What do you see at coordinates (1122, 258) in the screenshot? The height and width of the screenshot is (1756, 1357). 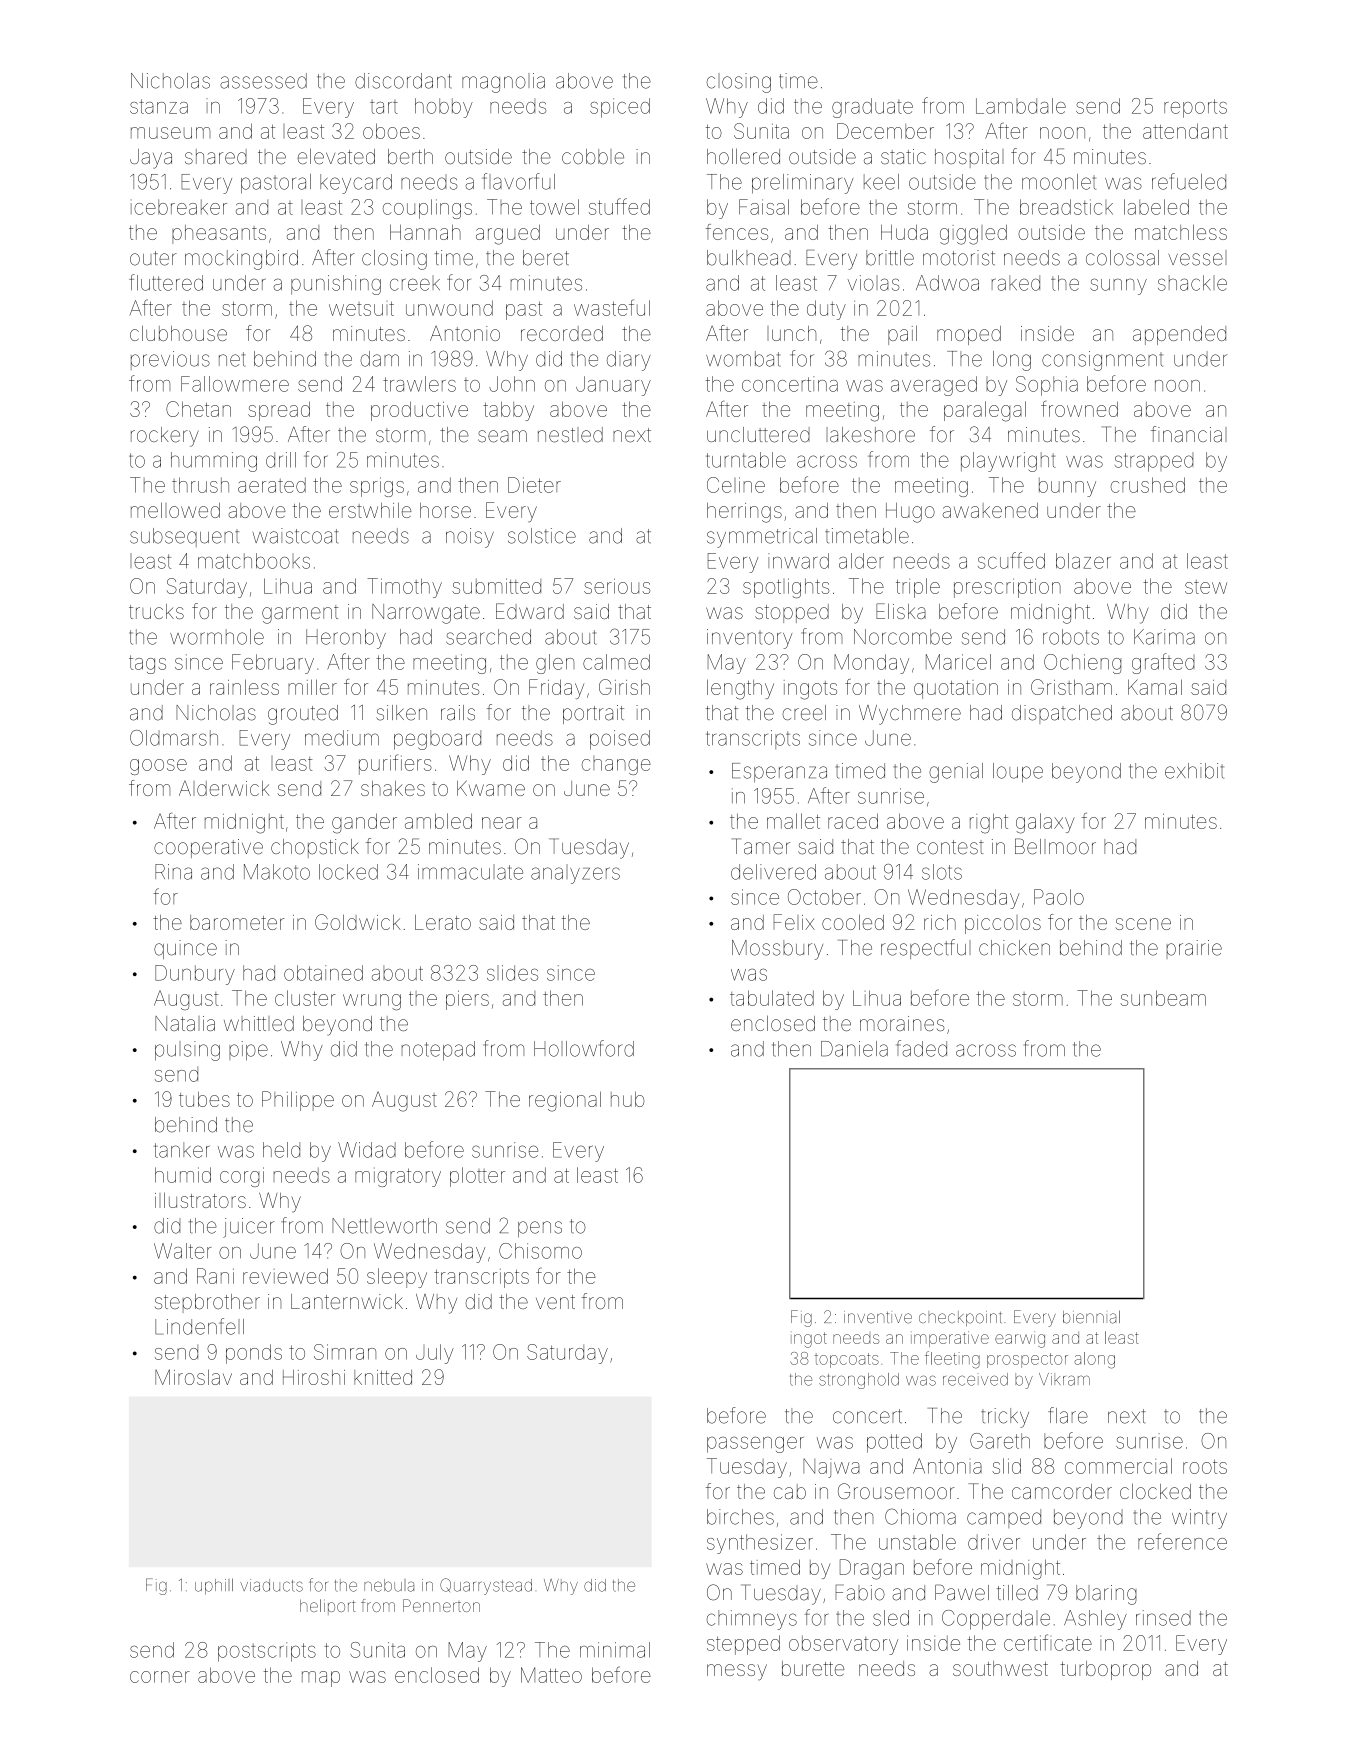 I see `colossal` at bounding box center [1122, 258].
